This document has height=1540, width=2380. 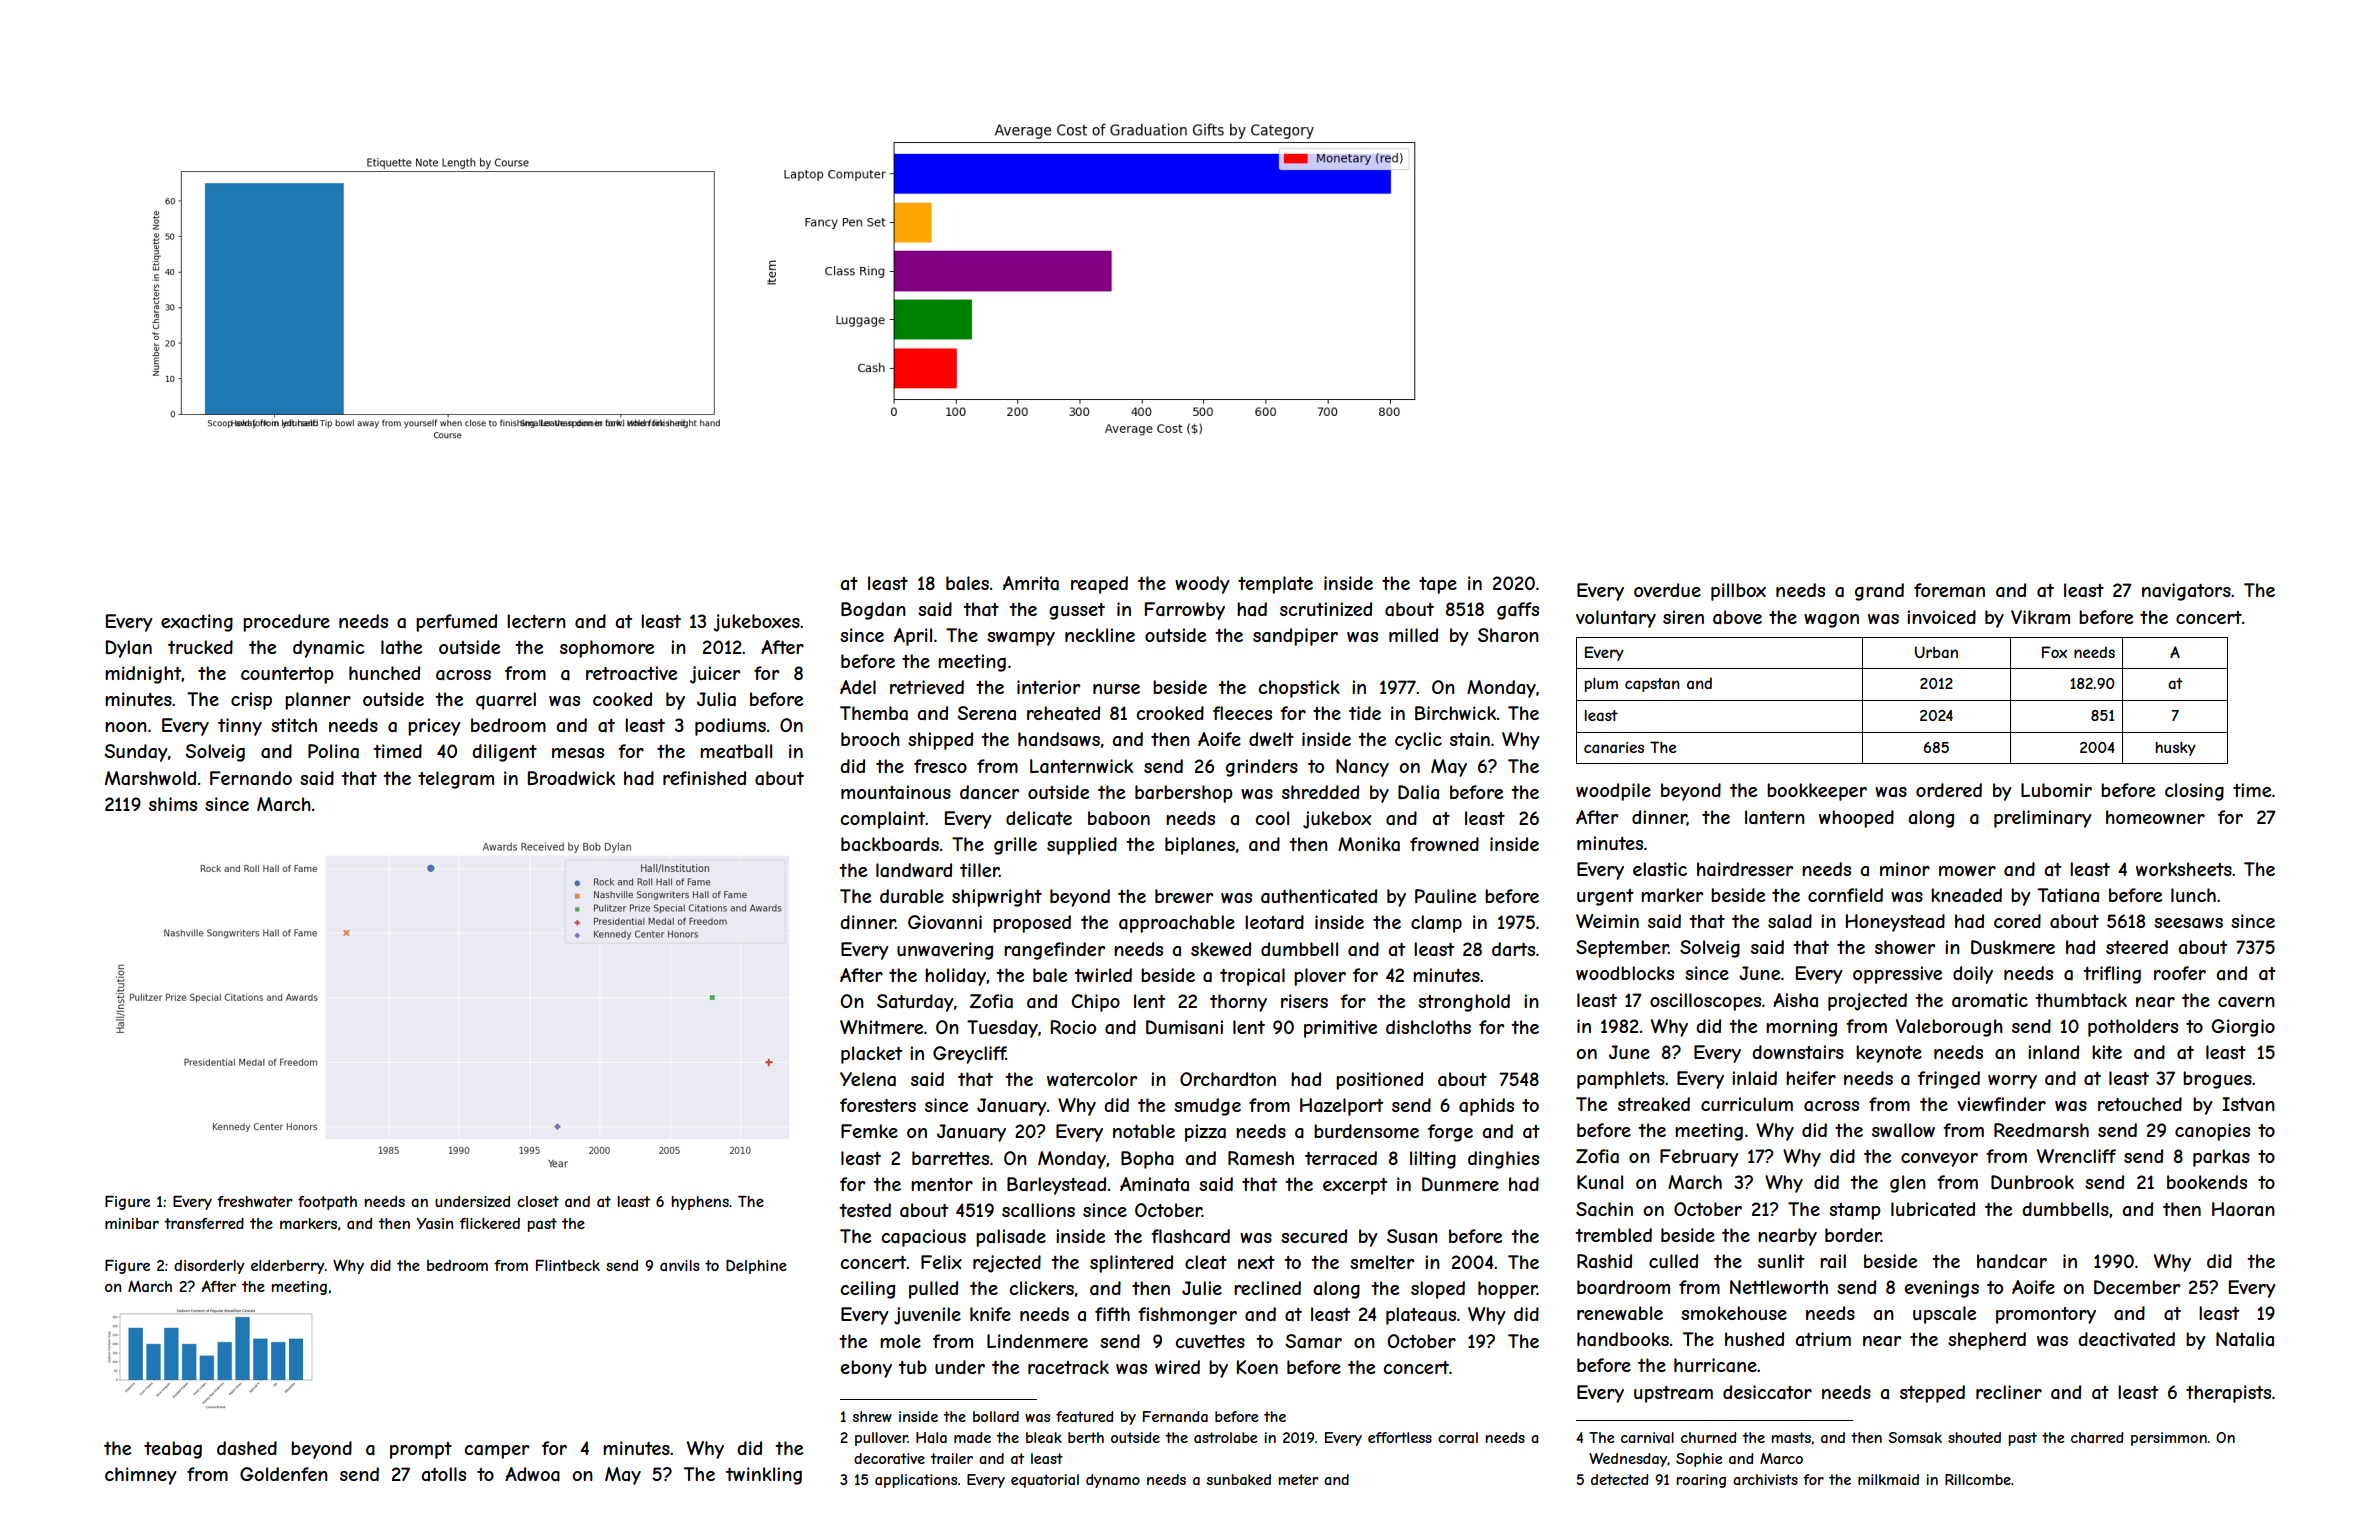 What do you see at coordinates (197, 623) in the document?
I see `exacting` at bounding box center [197, 623].
